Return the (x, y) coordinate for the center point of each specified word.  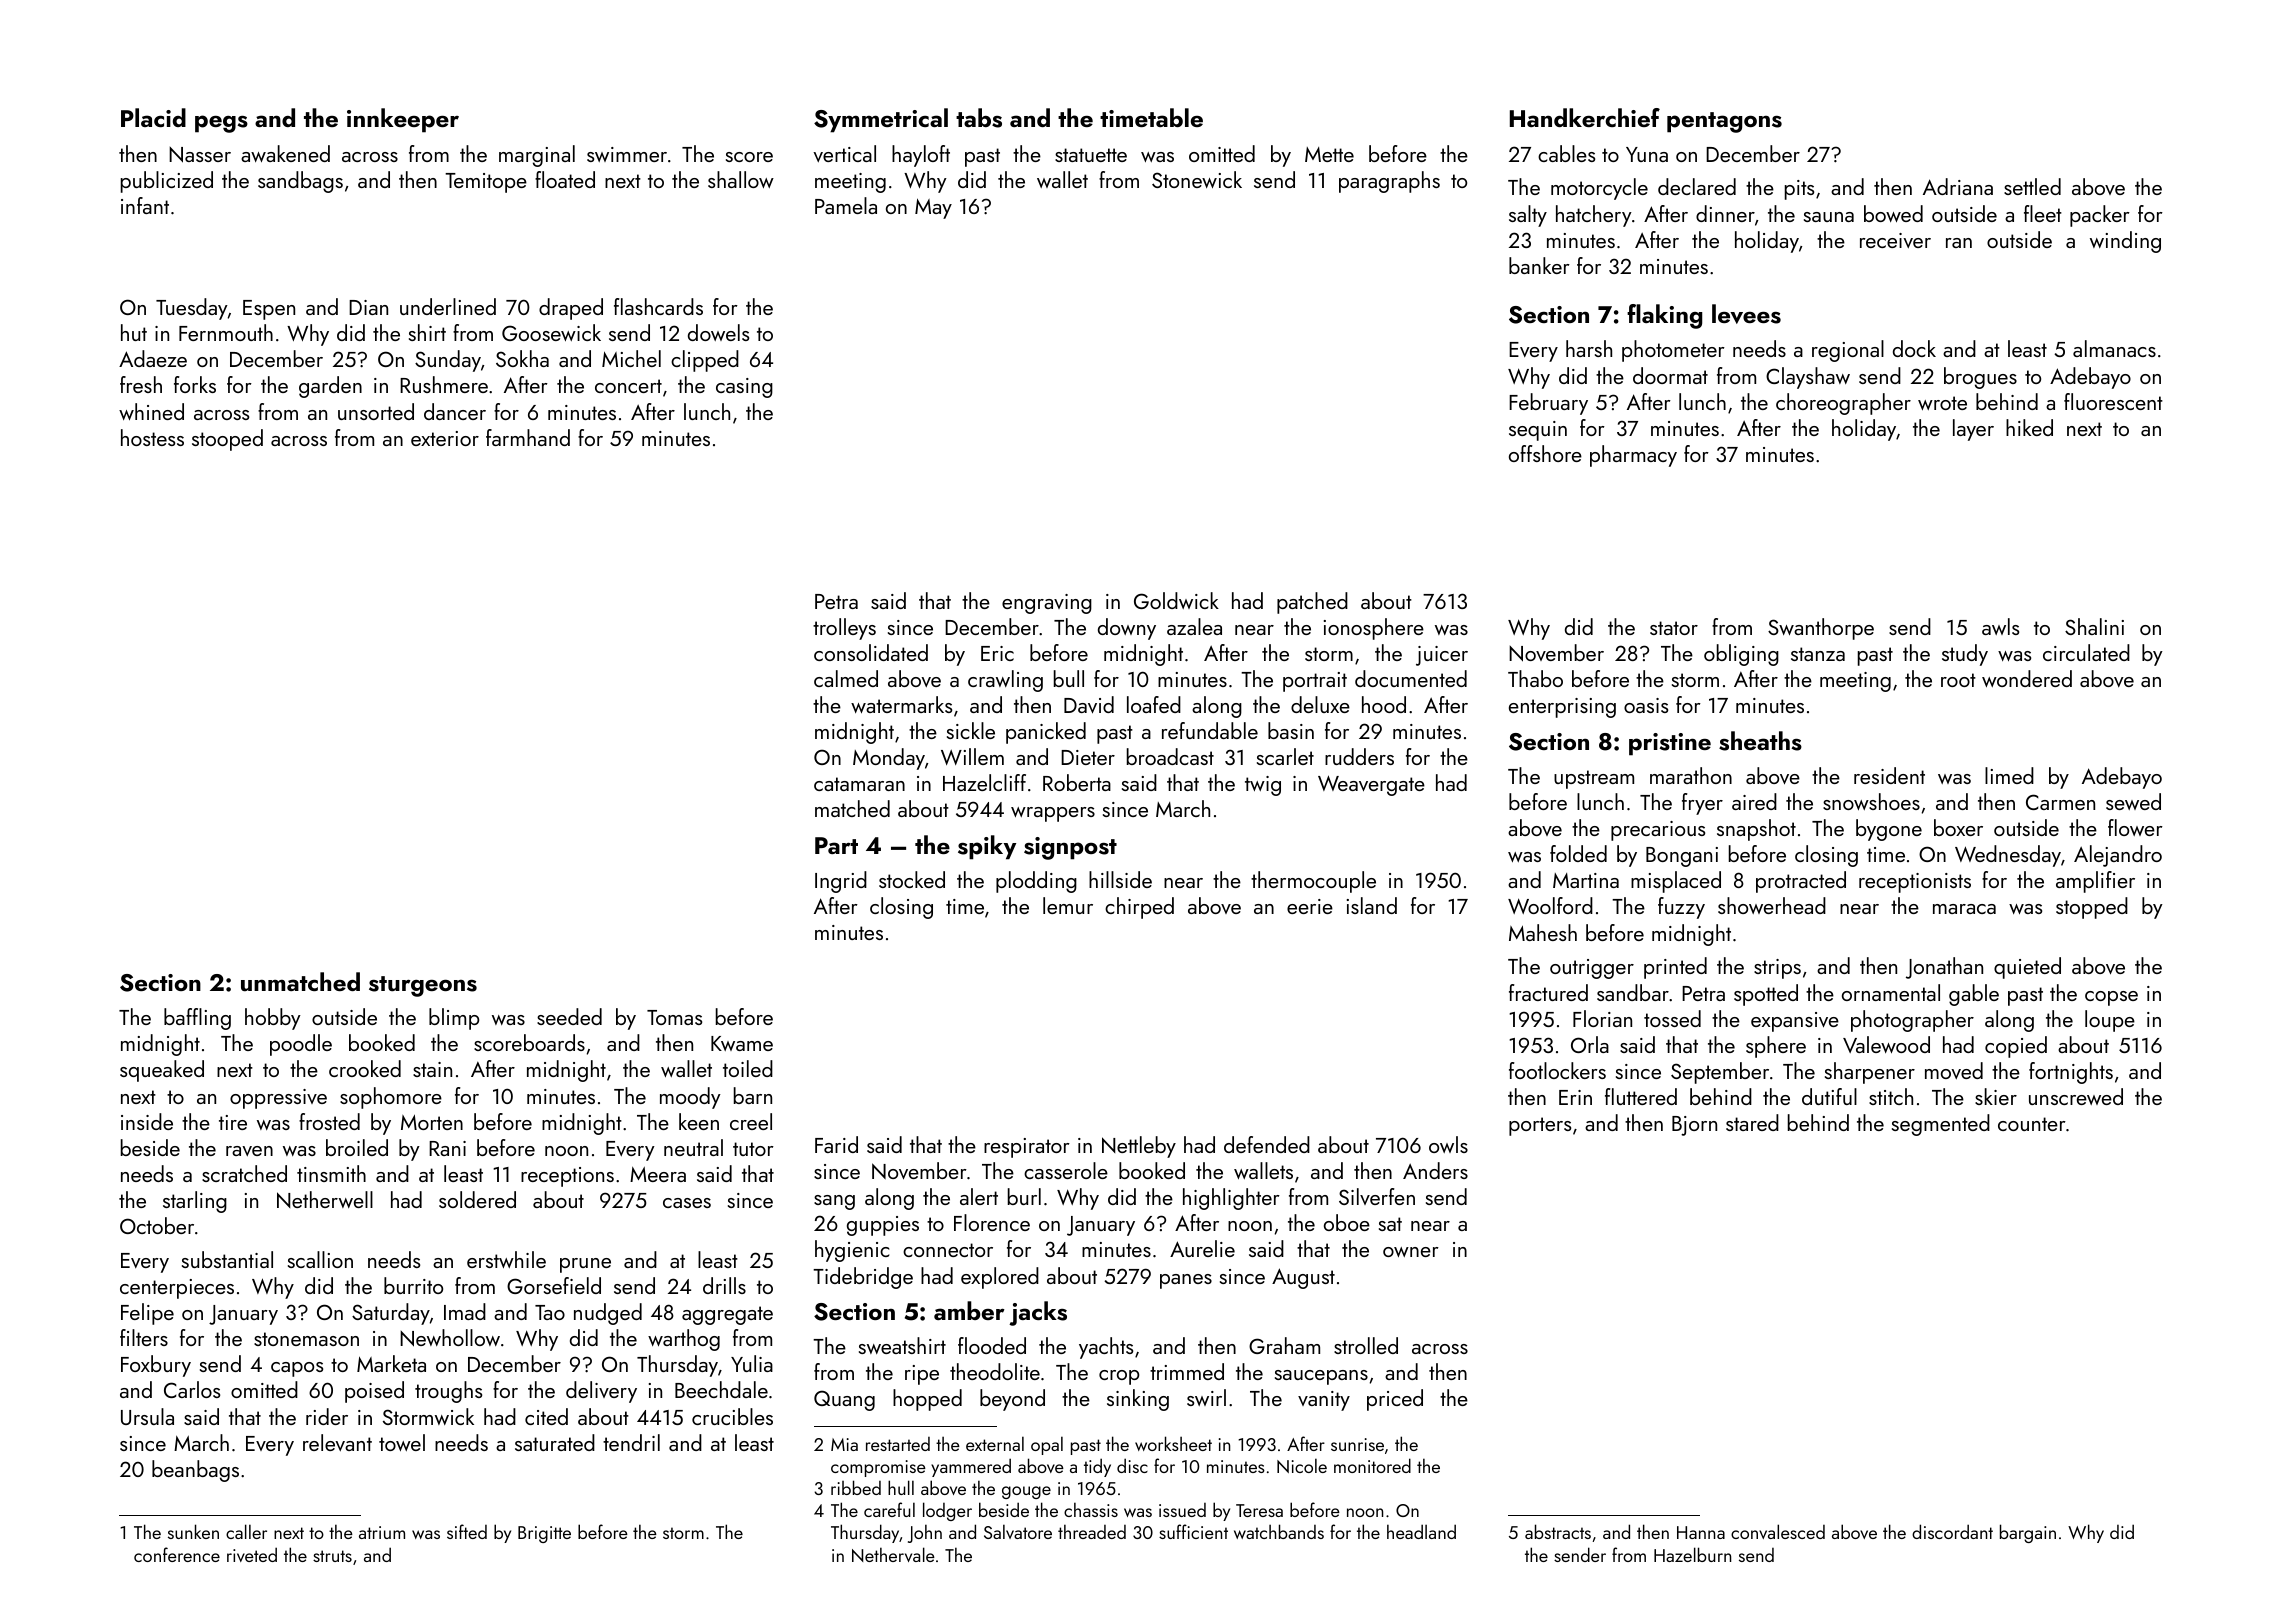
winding (2125, 242)
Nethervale (893, 1554)
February (1548, 404)
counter (2032, 1124)
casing (744, 388)
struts (332, 1556)
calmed (846, 678)
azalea (1194, 626)
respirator (1027, 1148)
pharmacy (1633, 456)
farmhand (528, 437)
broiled (357, 1147)
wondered (2027, 678)
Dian (368, 307)
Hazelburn (1692, 1554)
